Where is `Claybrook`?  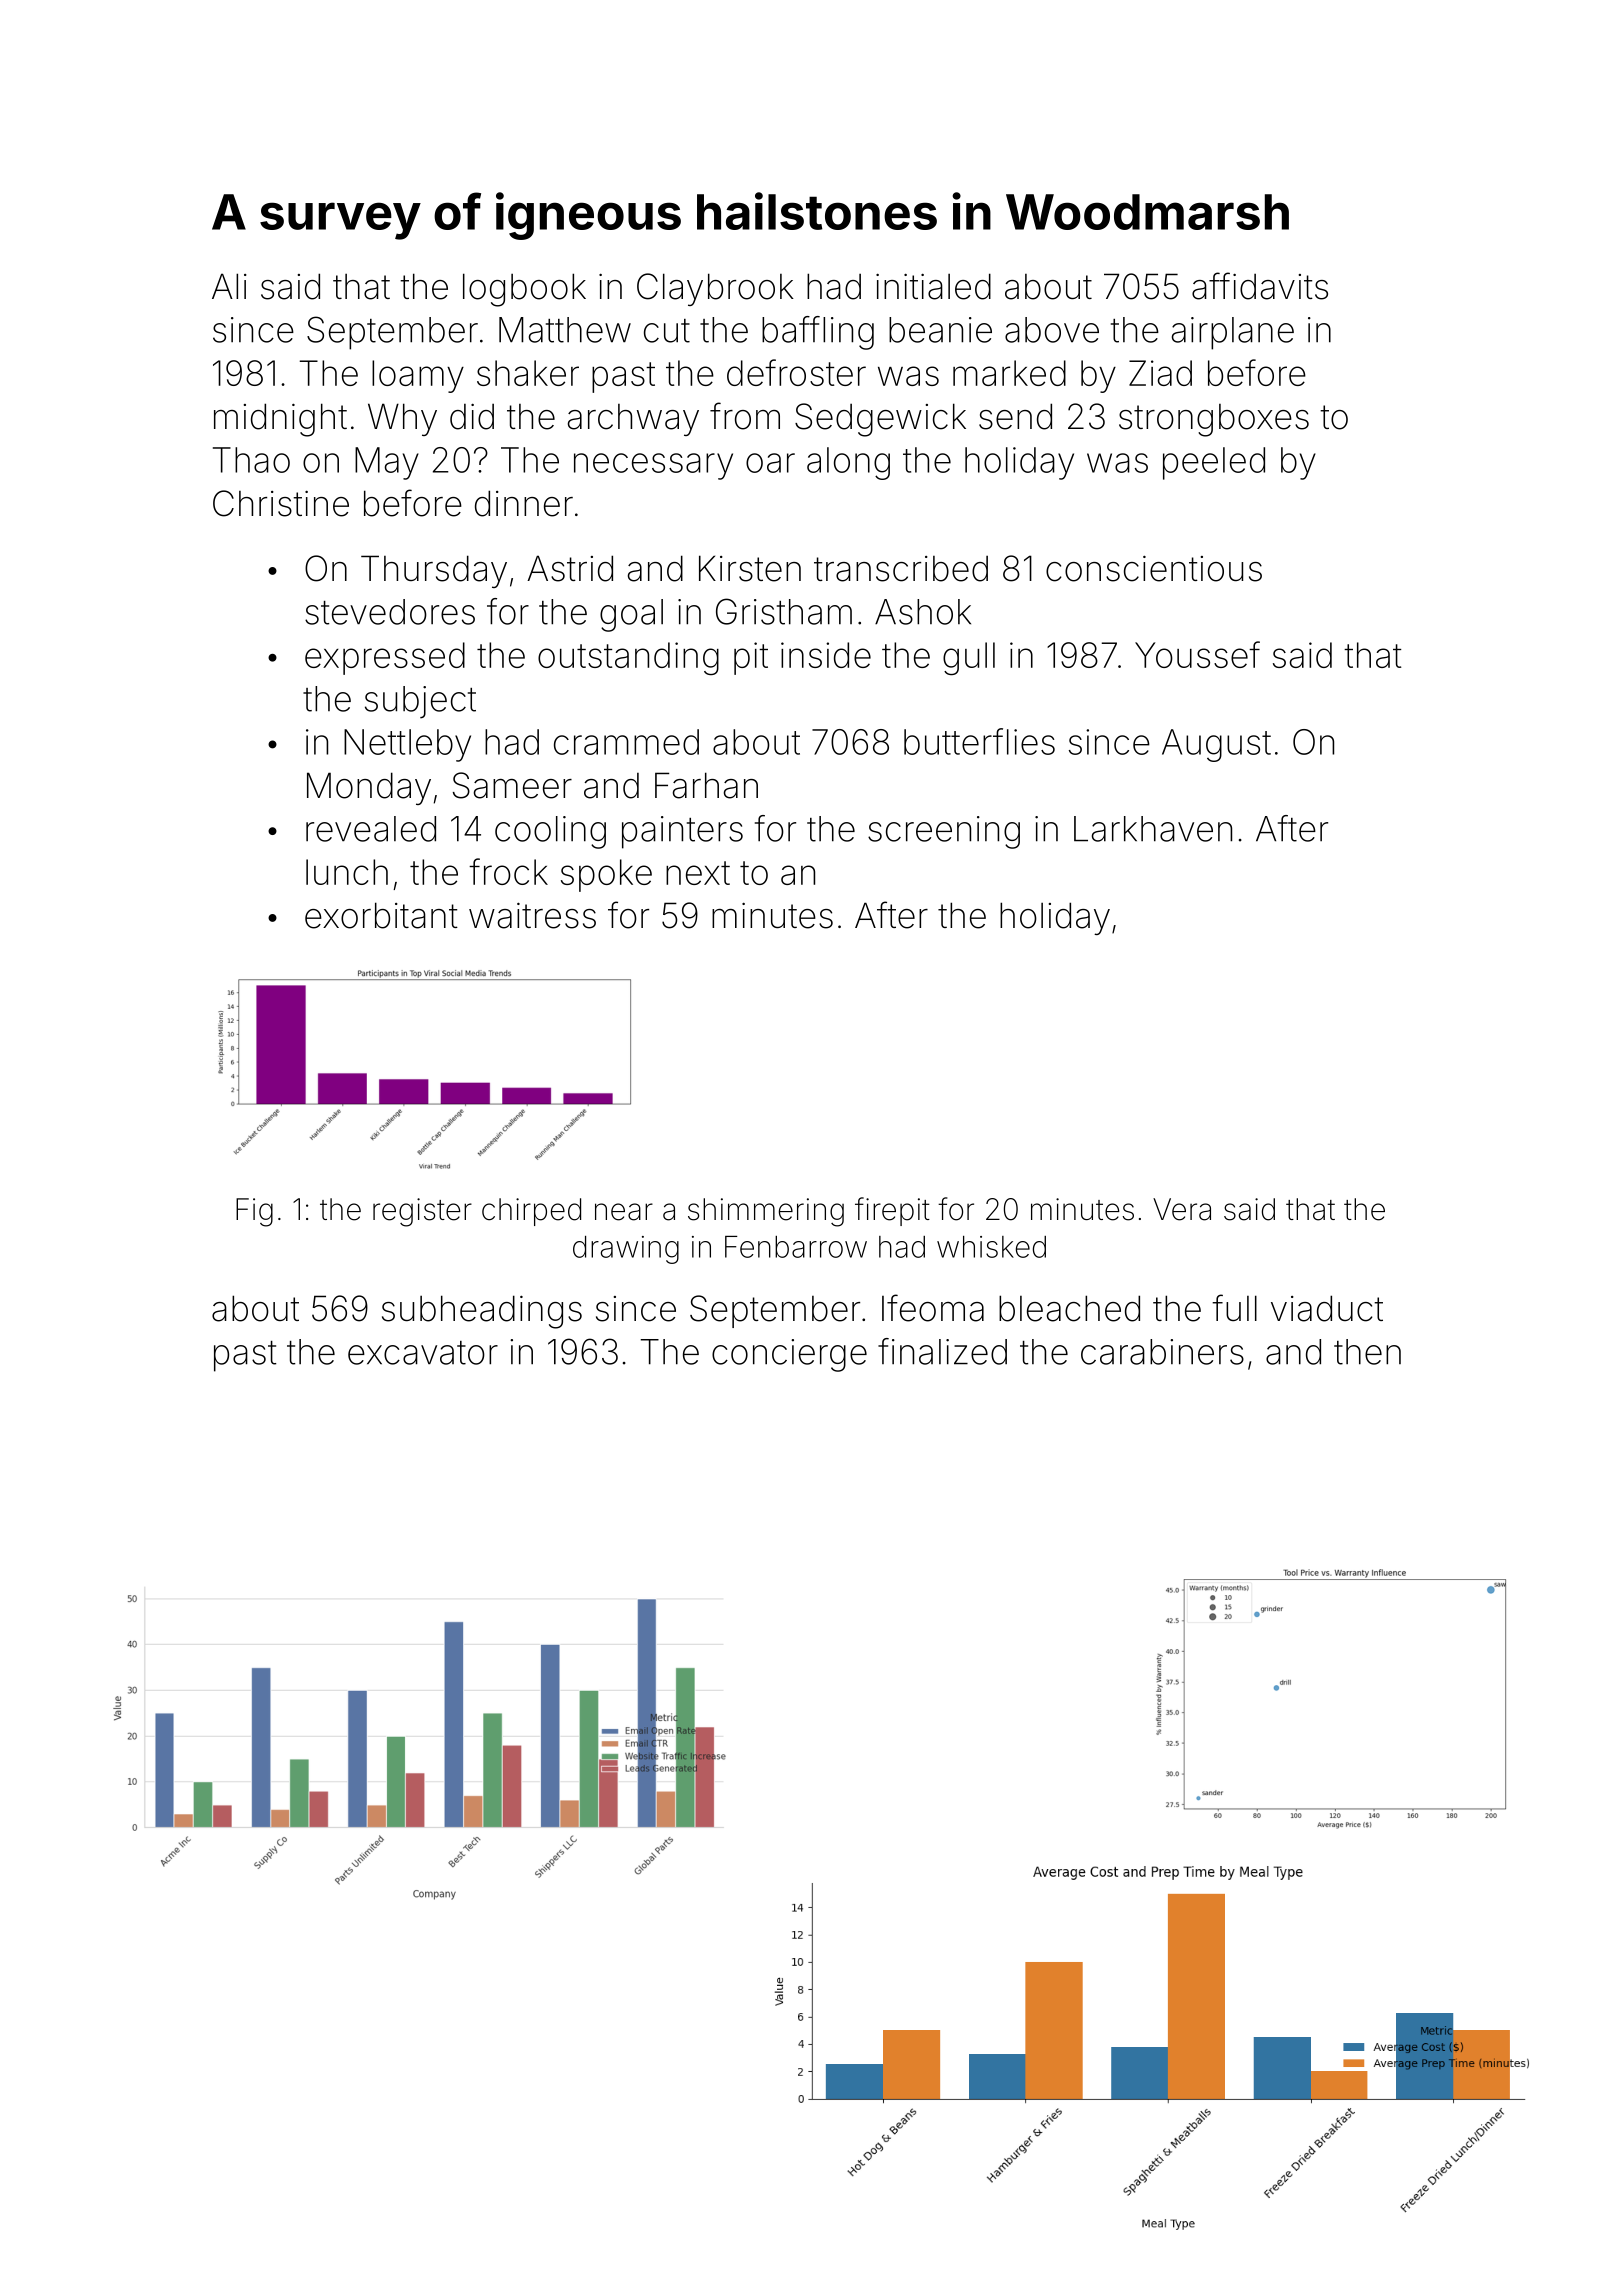 Claybrook is located at coordinates (715, 289).
